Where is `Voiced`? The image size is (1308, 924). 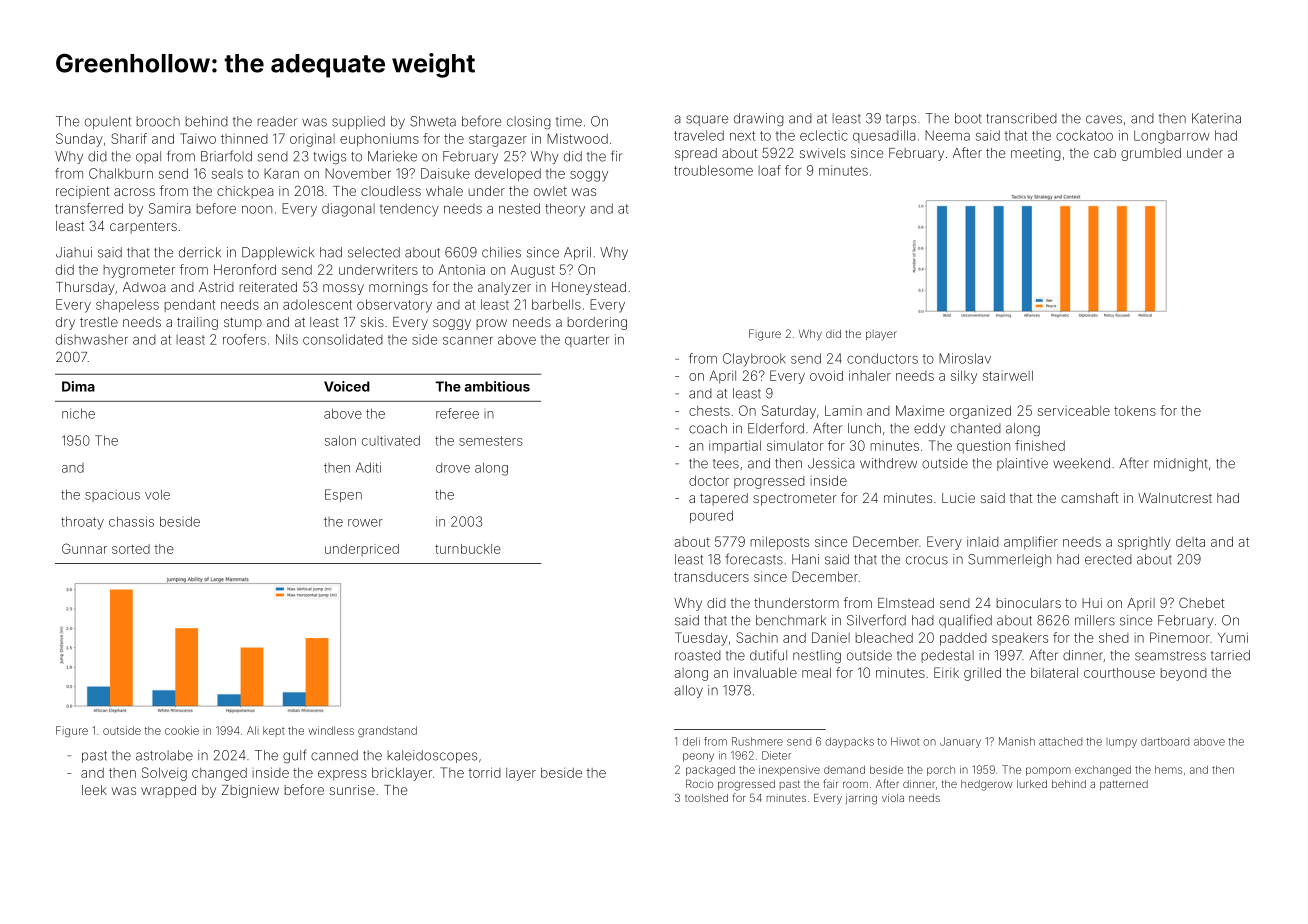 Voiced is located at coordinates (347, 386).
